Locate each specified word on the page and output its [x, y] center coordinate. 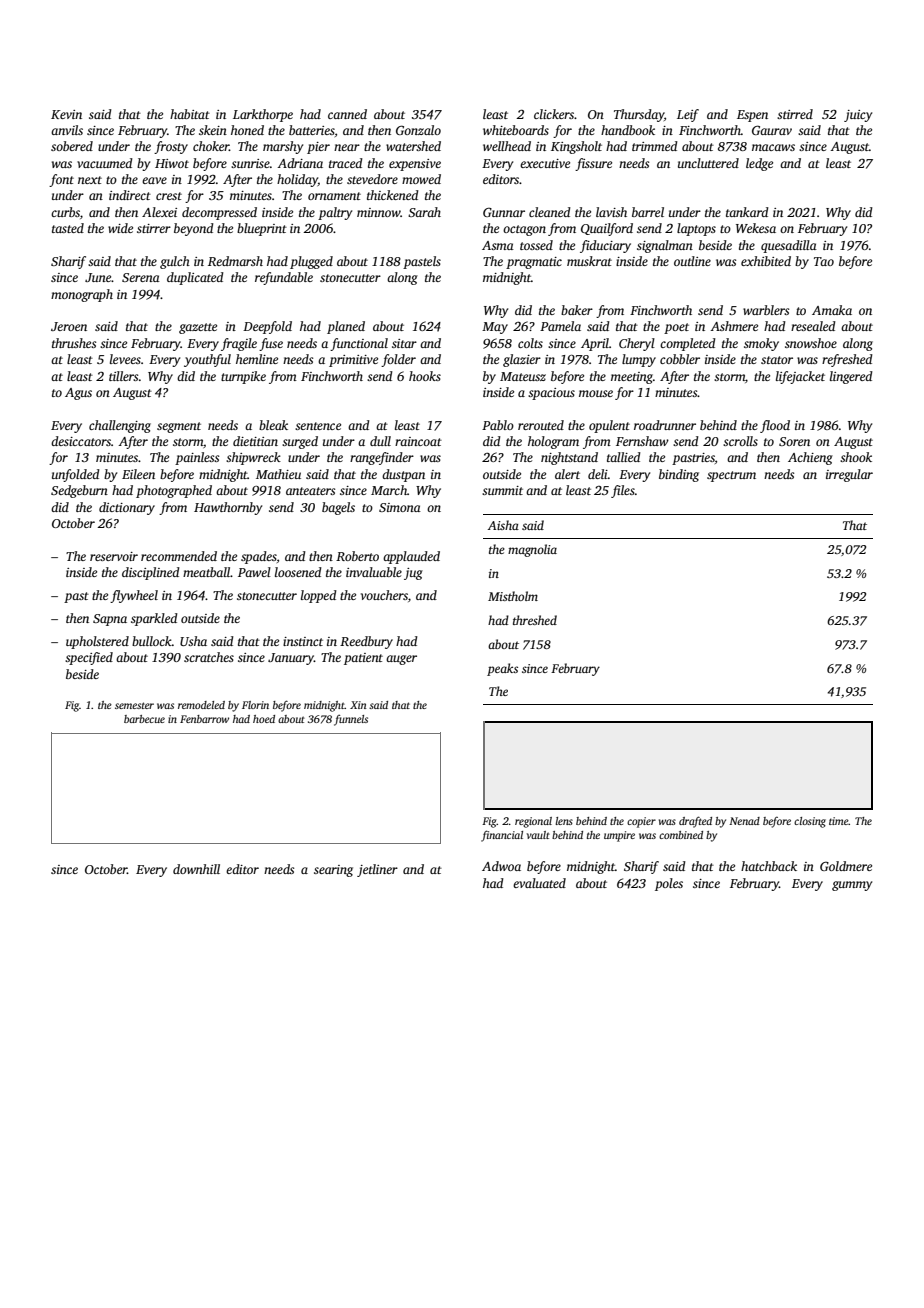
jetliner [377, 870]
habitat [190, 114]
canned [347, 114]
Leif [688, 115]
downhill [196, 869]
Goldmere [846, 866]
